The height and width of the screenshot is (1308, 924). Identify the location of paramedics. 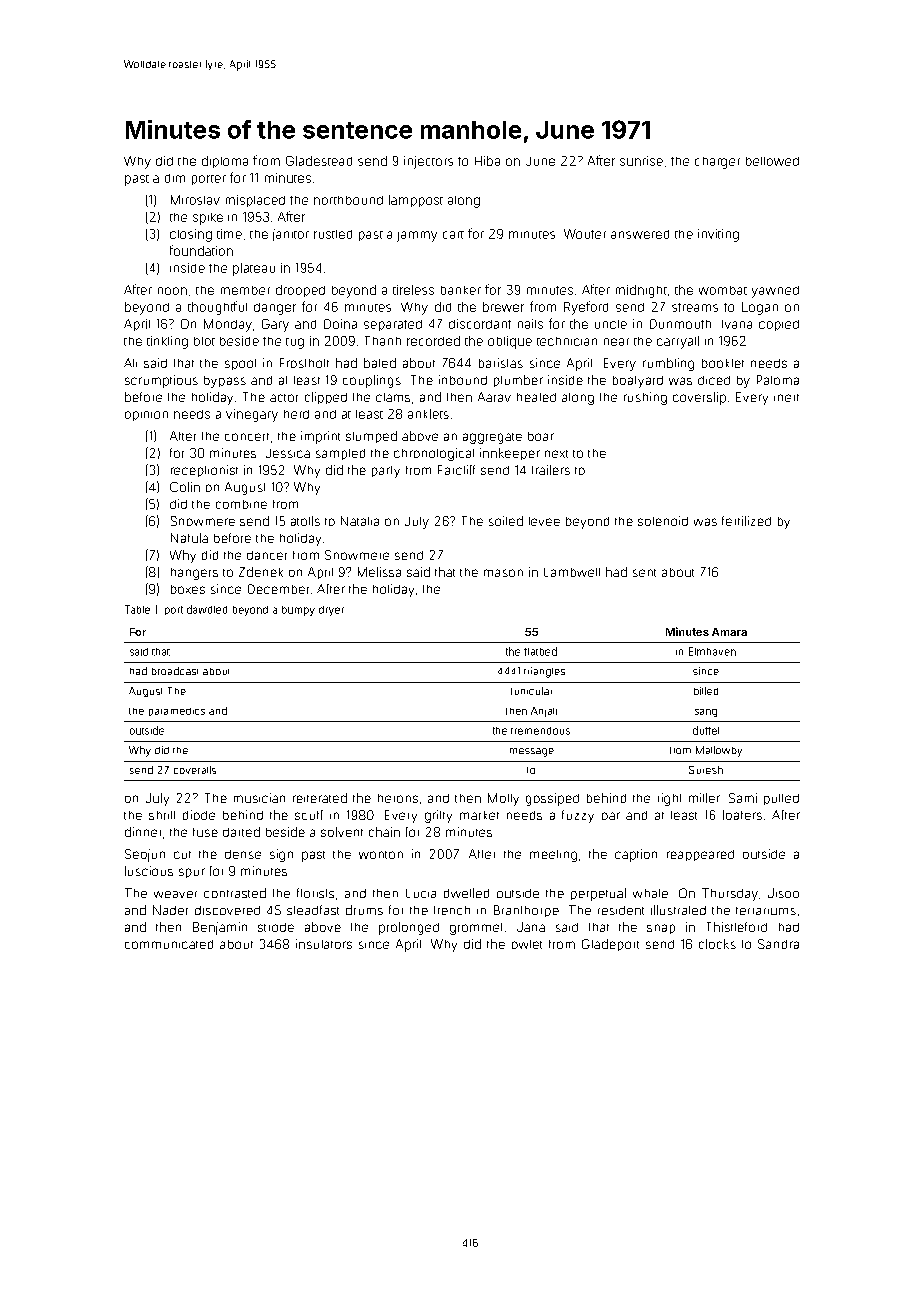
(177, 712).
